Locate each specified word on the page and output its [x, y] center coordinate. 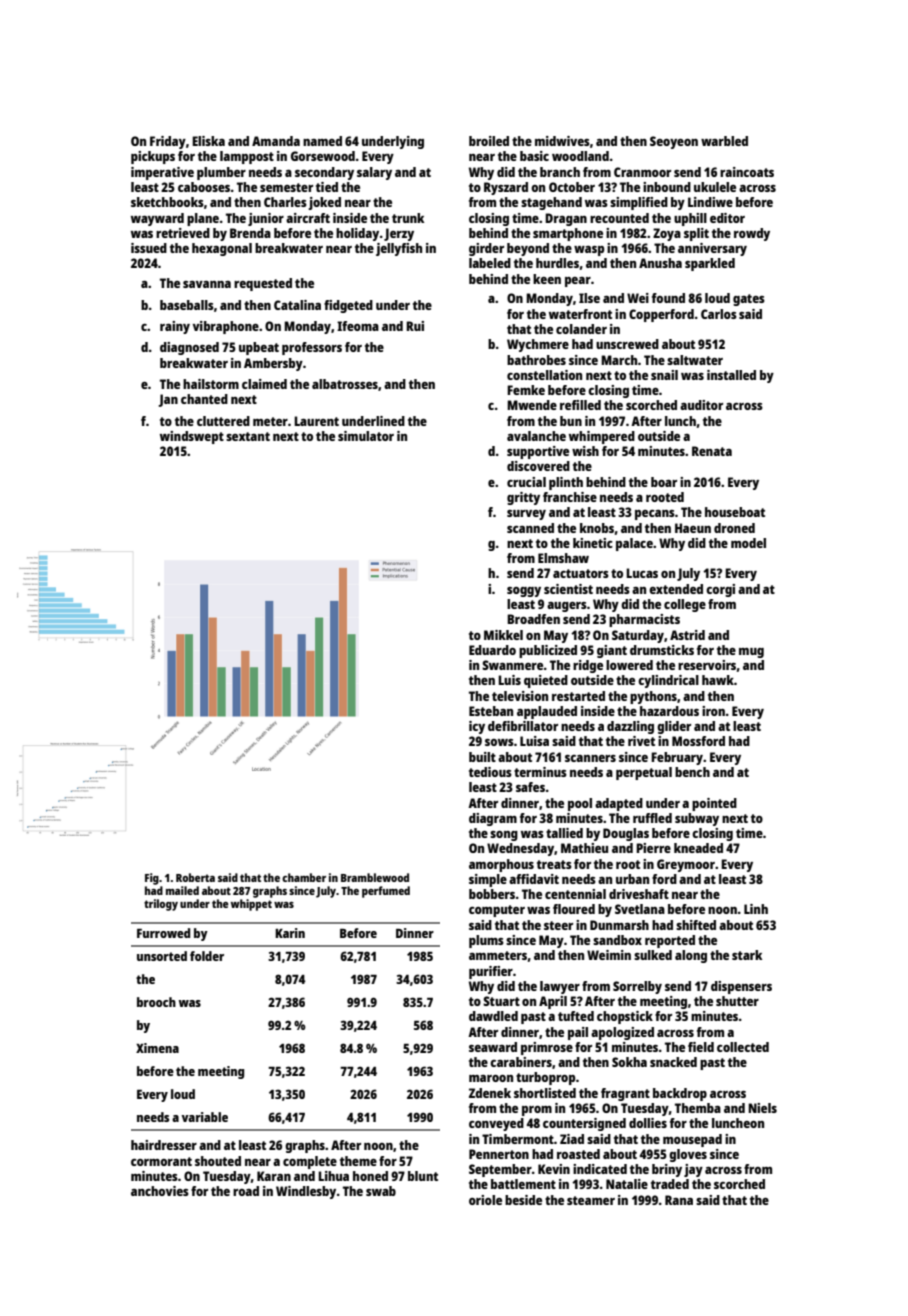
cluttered [223, 421]
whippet [251, 905]
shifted [696, 925]
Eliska [208, 141]
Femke [526, 390]
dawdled [493, 1016]
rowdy [752, 234]
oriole [485, 1200]
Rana [679, 1200]
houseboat [735, 512]
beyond [528, 249]
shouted [218, 1161]
